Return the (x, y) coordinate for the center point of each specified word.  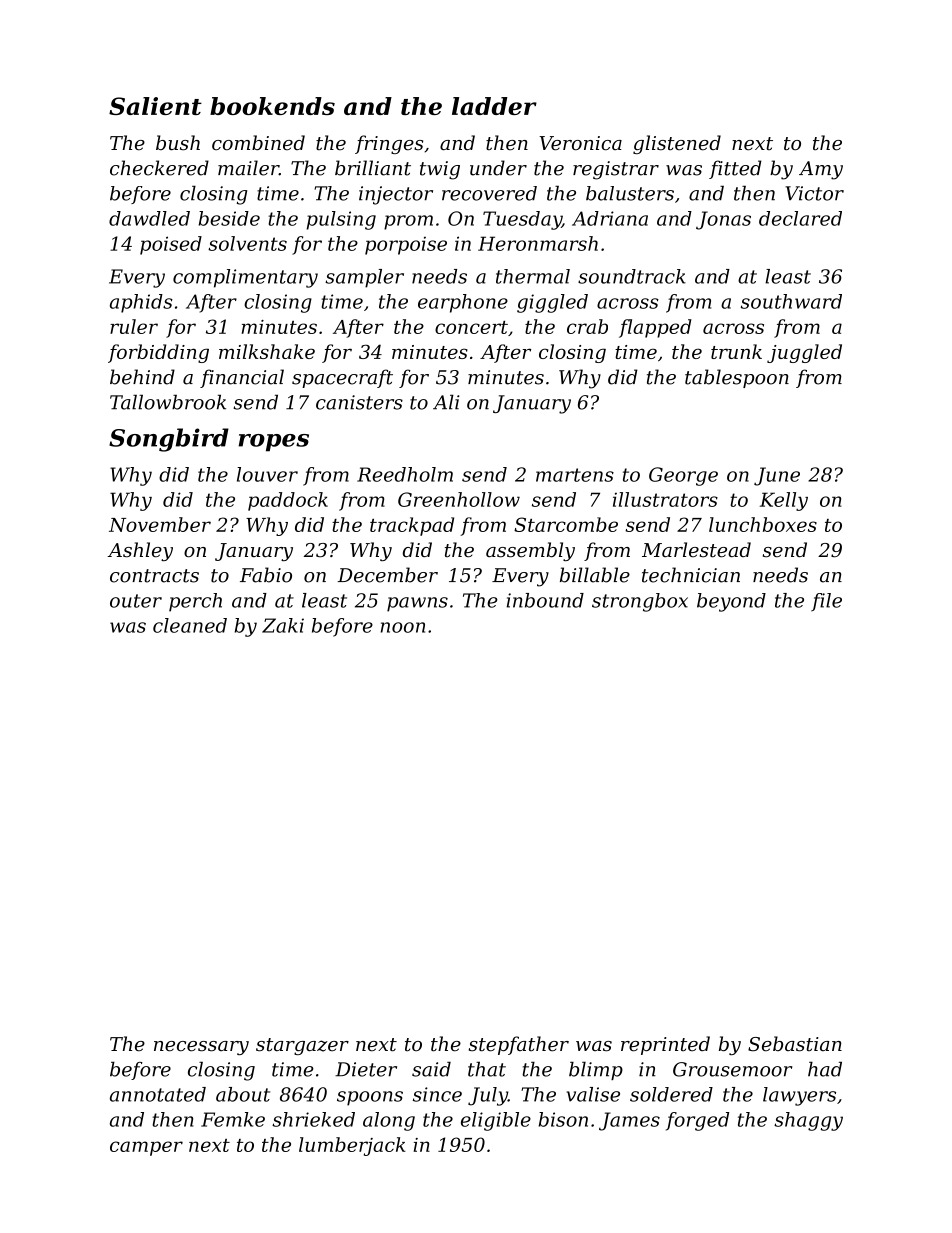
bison (563, 1119)
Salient (155, 106)
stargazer (302, 1046)
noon (403, 627)
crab (587, 326)
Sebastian (795, 1044)
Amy (821, 170)
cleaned (190, 625)
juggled (804, 353)
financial (242, 378)
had (825, 1069)
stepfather (519, 1045)
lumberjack (352, 1146)
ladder (494, 106)
